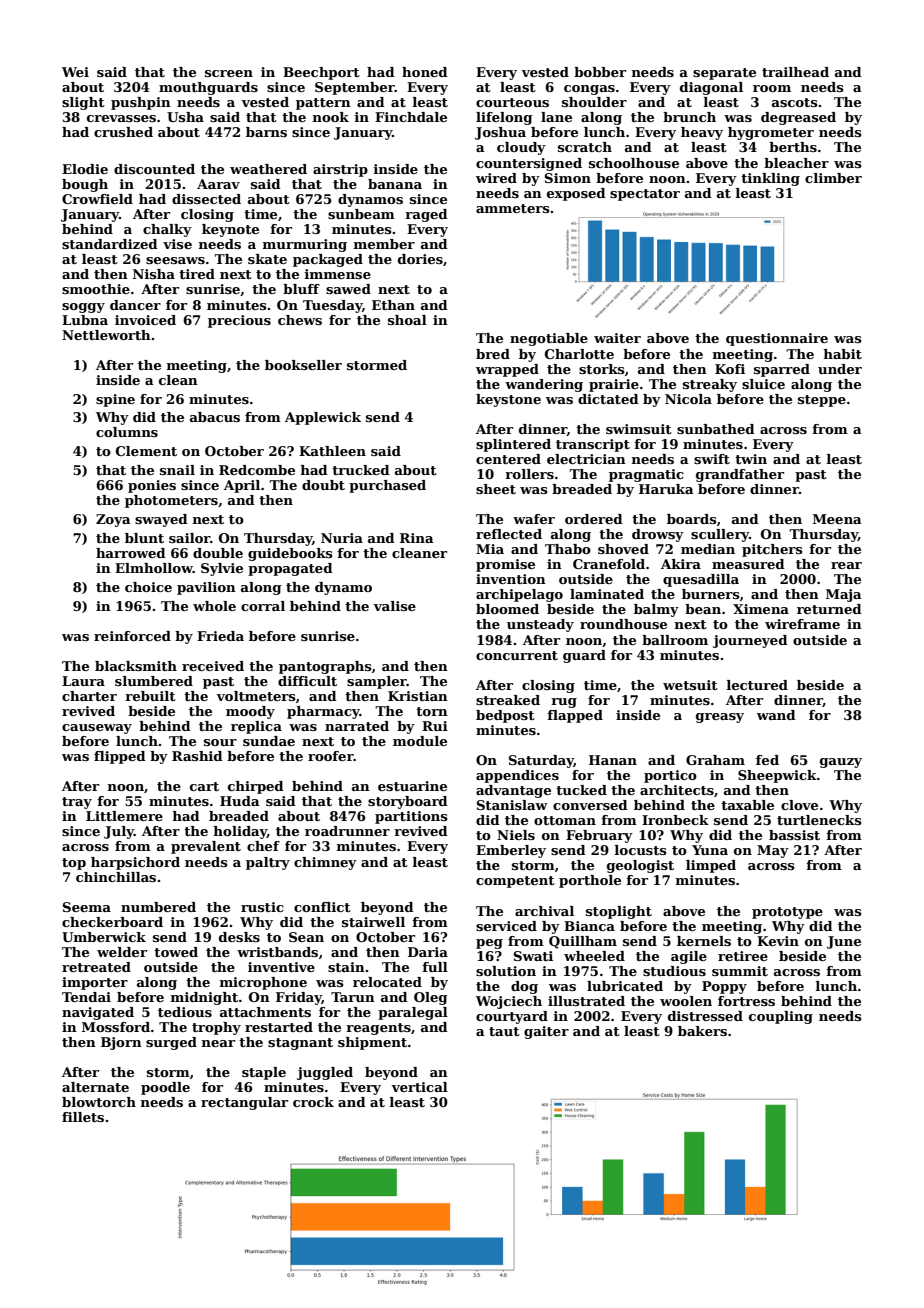 The width and height of the image is (924, 1308). What do you see at coordinates (645, 195) in the image?
I see `spectator` at bounding box center [645, 195].
